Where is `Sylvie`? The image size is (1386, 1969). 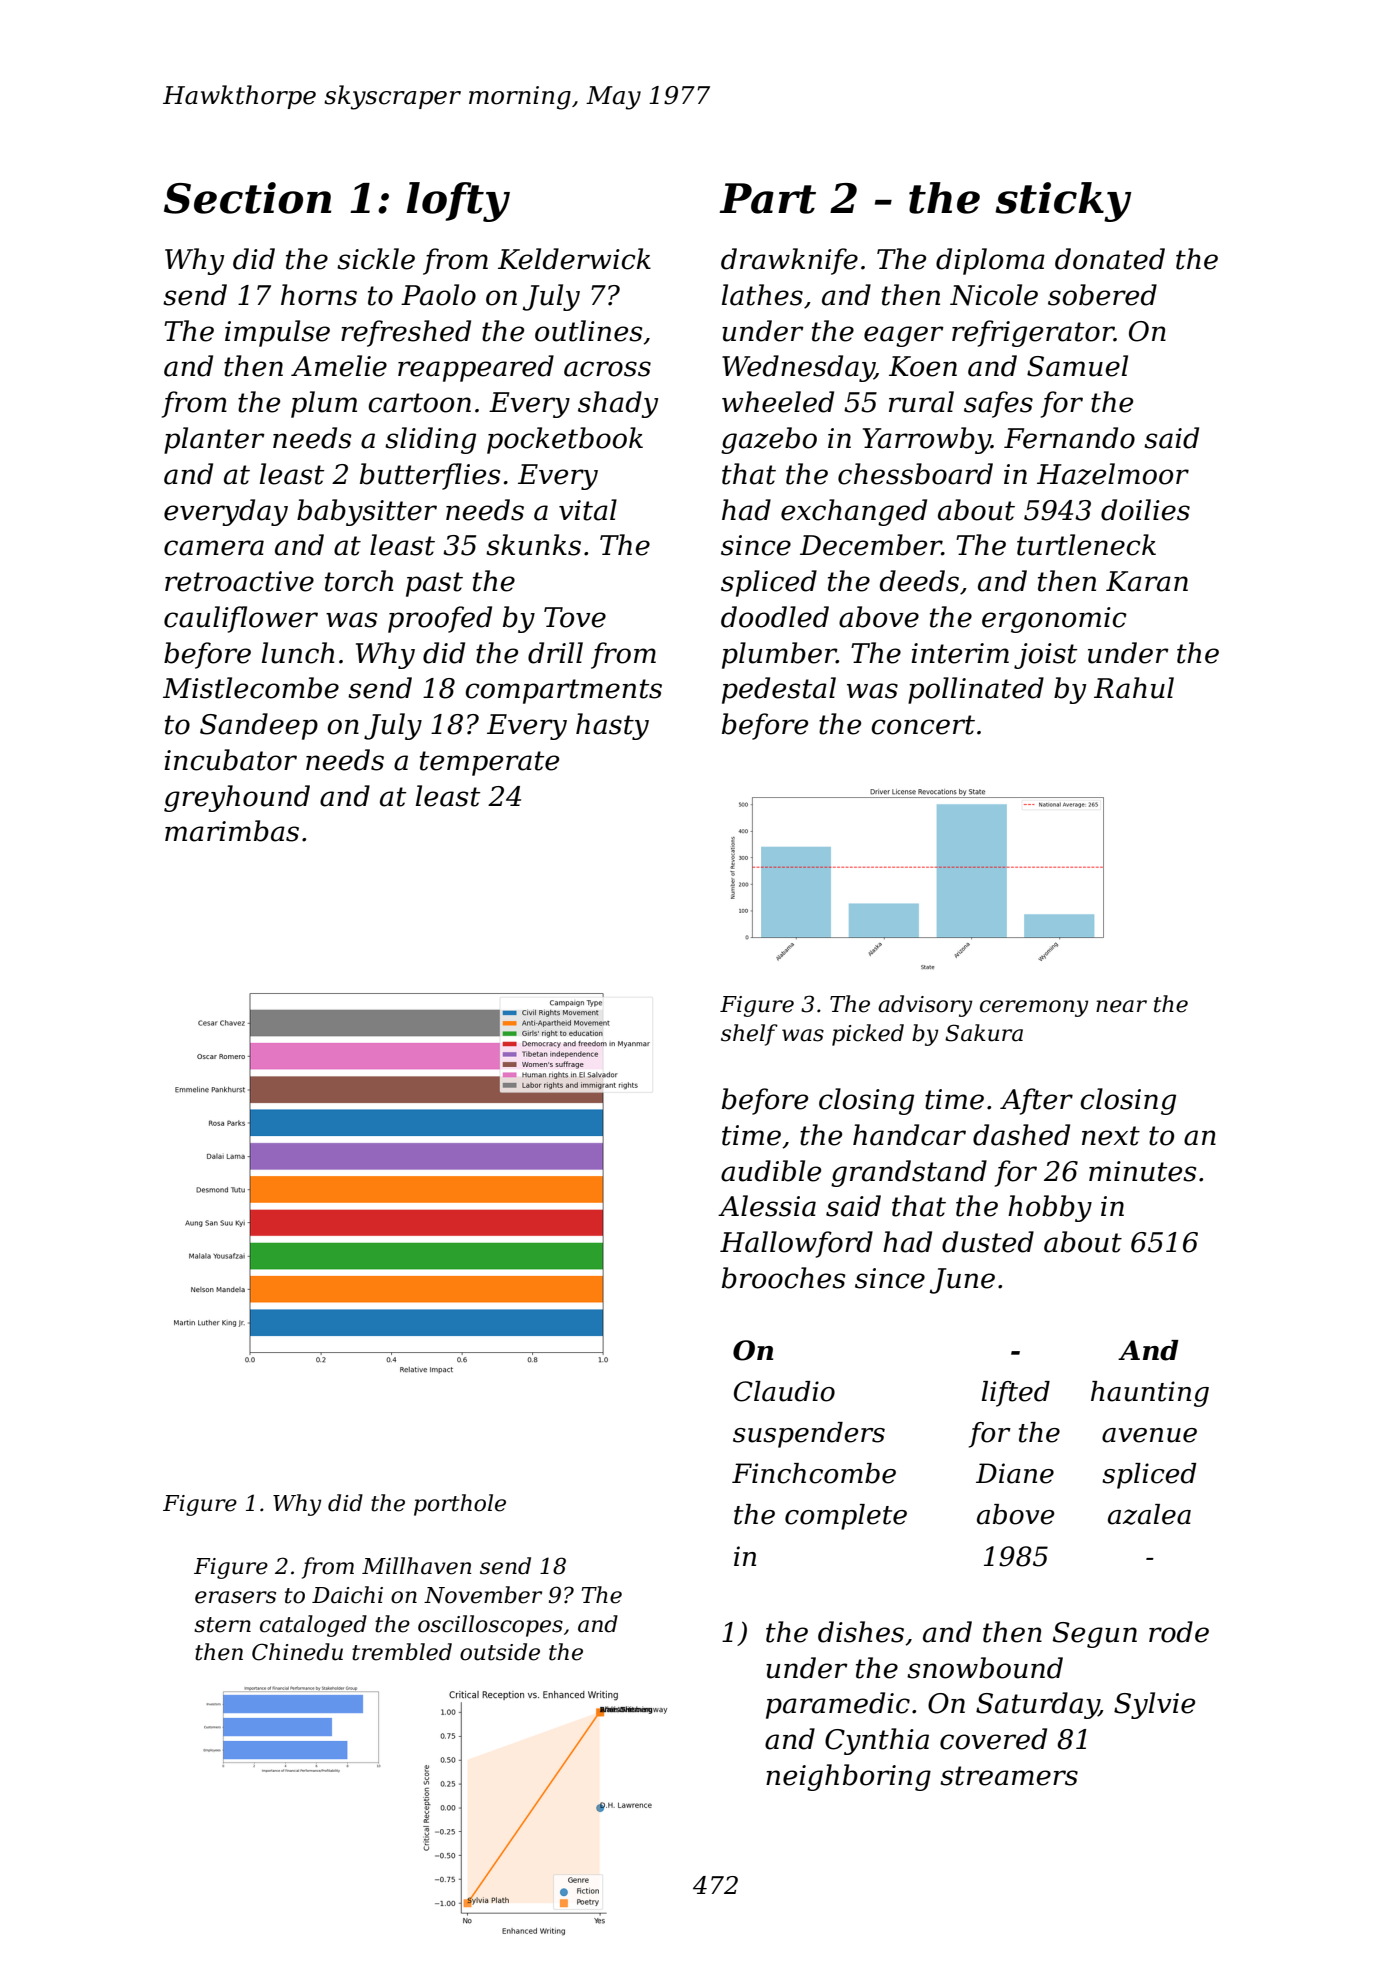
Sylvie is located at coordinates (1154, 1705).
